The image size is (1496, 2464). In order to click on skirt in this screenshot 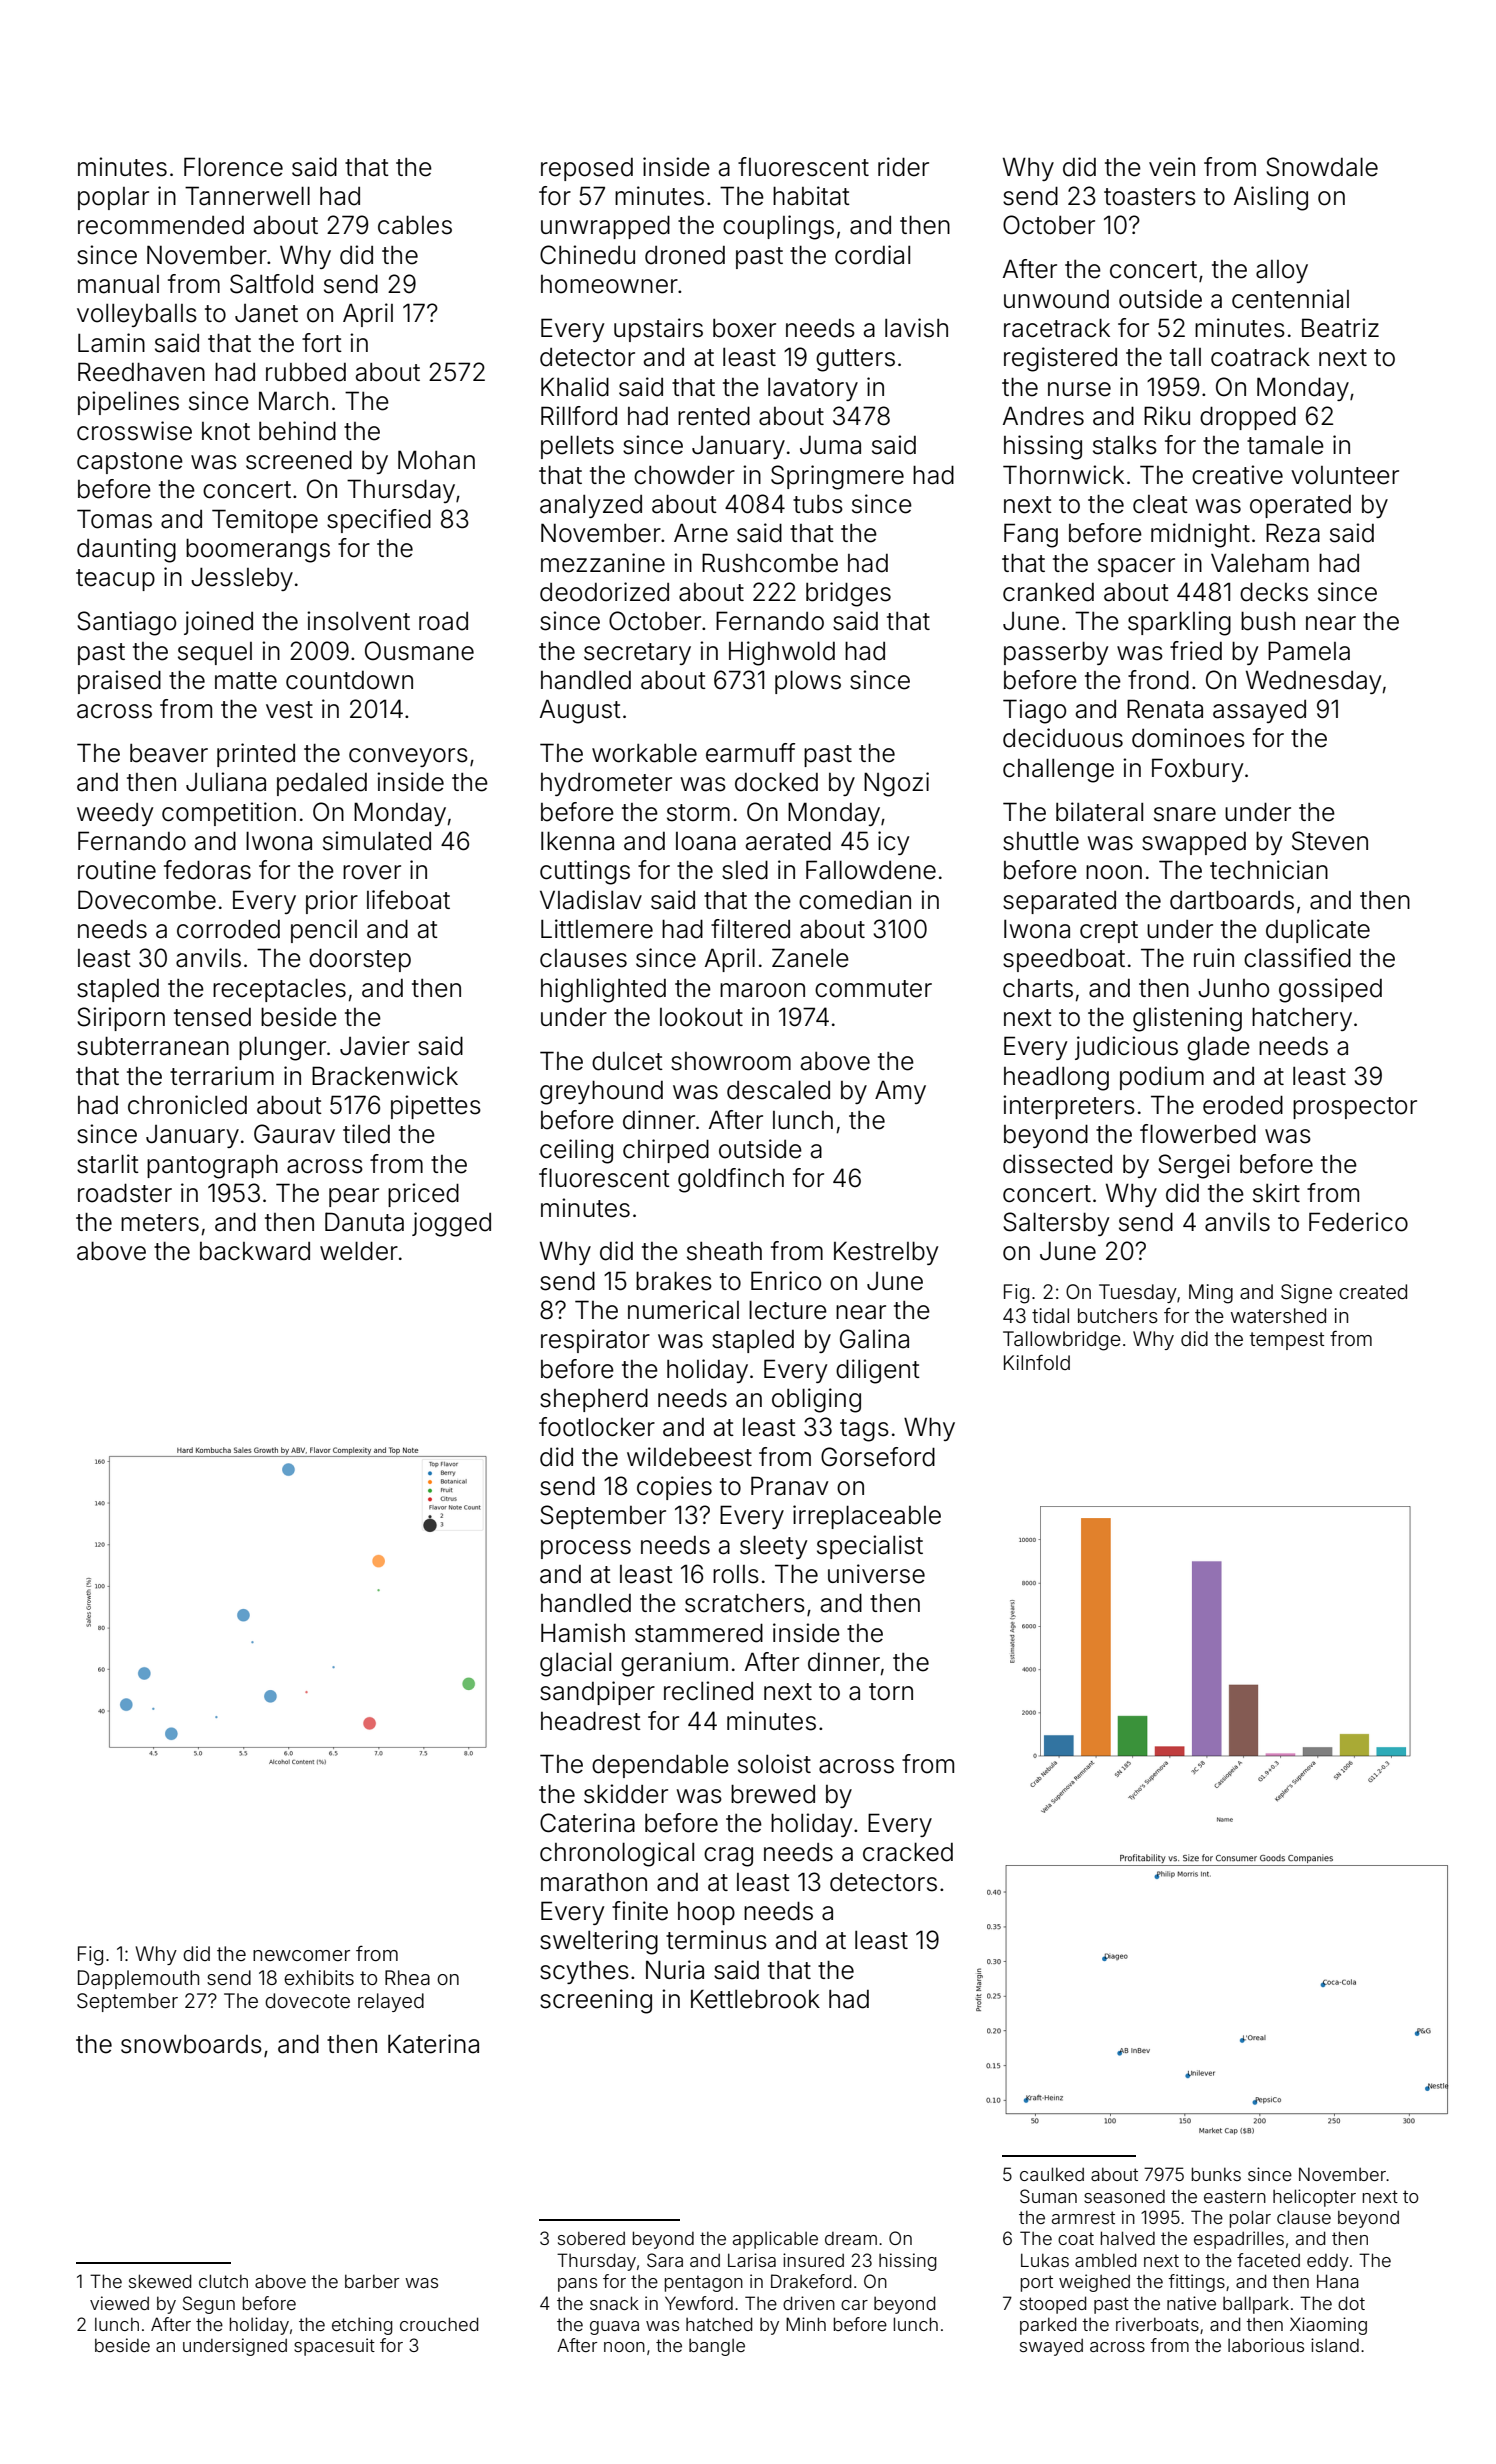, I will do `click(1276, 1193)`.
